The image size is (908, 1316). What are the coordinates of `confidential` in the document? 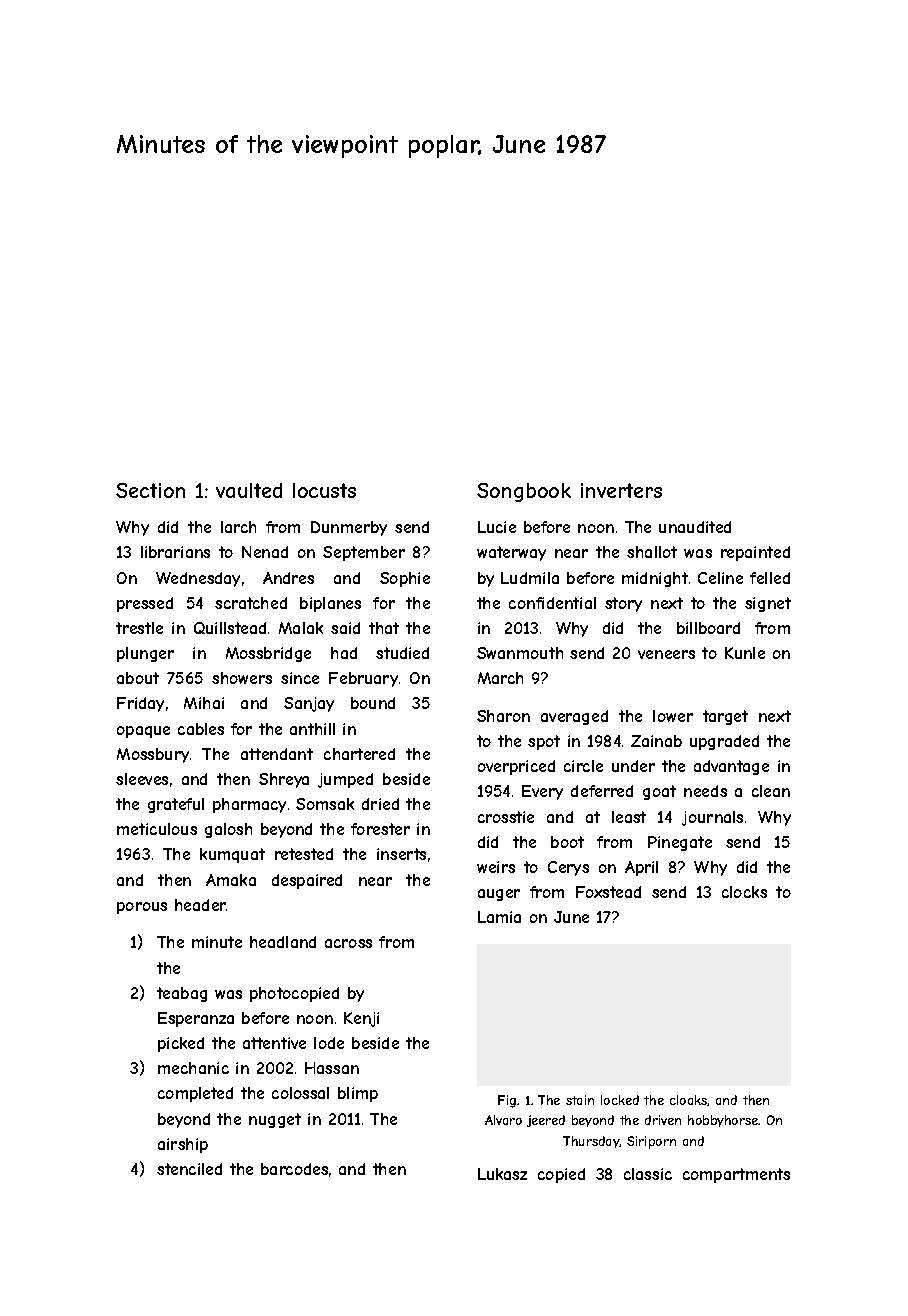 It's located at (552, 603).
